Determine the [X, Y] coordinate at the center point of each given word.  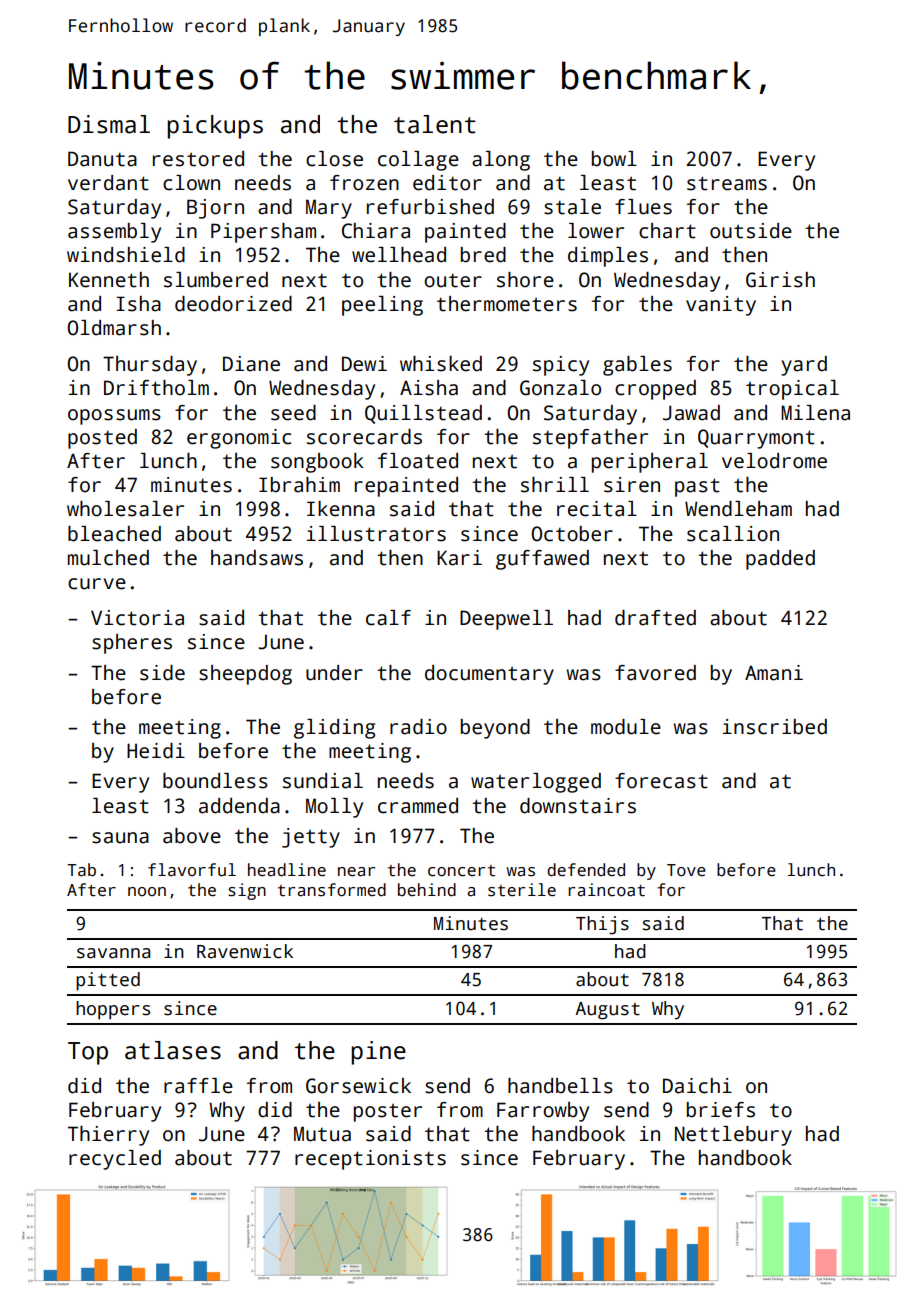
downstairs [578, 806]
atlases [173, 1050]
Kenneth [109, 280]
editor [447, 183]
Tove [686, 870]
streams [727, 183]
